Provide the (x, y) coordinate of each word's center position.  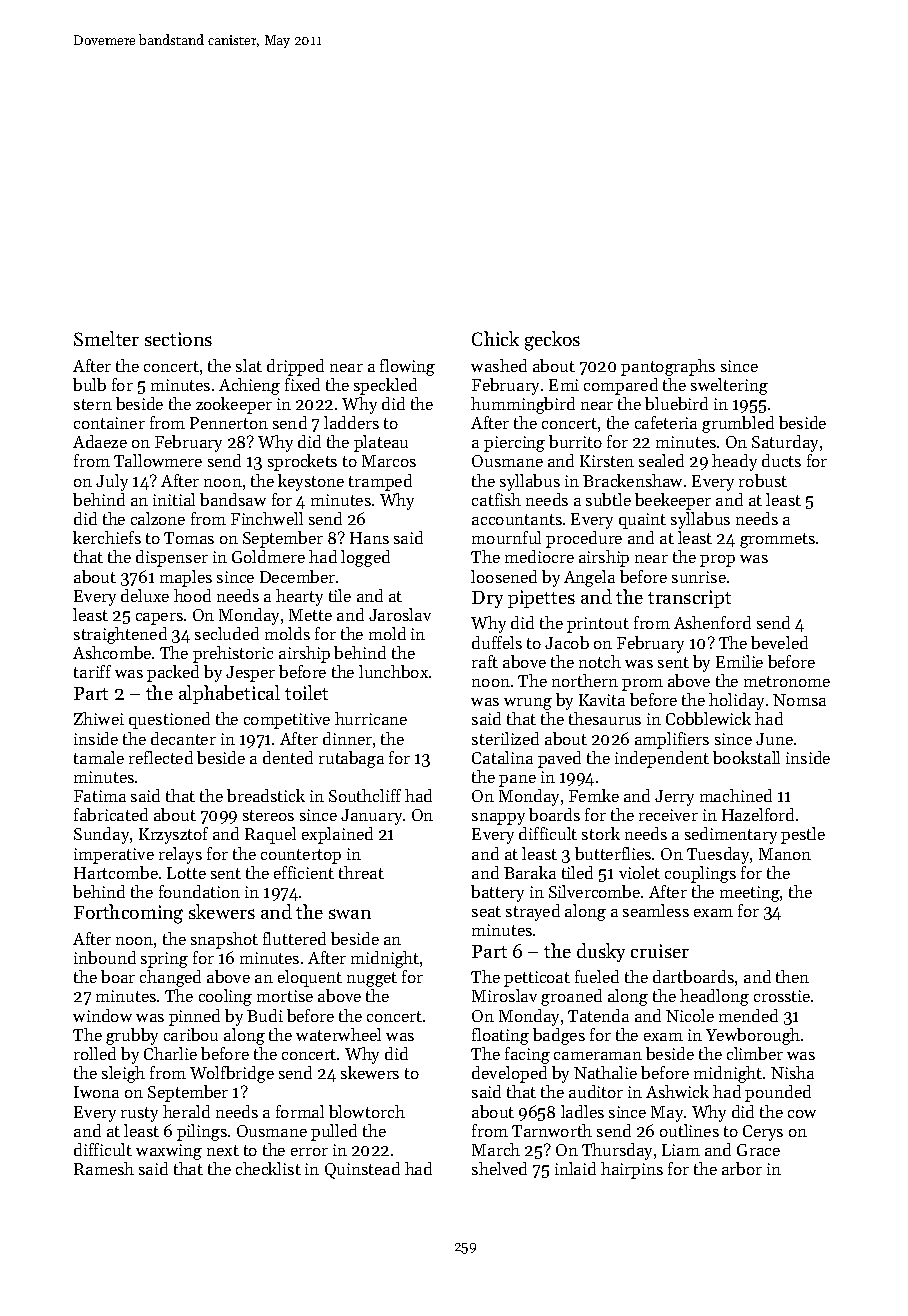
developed (509, 1074)
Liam (681, 1150)
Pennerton (229, 423)
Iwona (96, 1092)
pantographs (668, 367)
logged (365, 558)
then (792, 976)
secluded (227, 633)
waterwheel (338, 1034)
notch (600, 661)
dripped (295, 367)
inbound (105, 957)
